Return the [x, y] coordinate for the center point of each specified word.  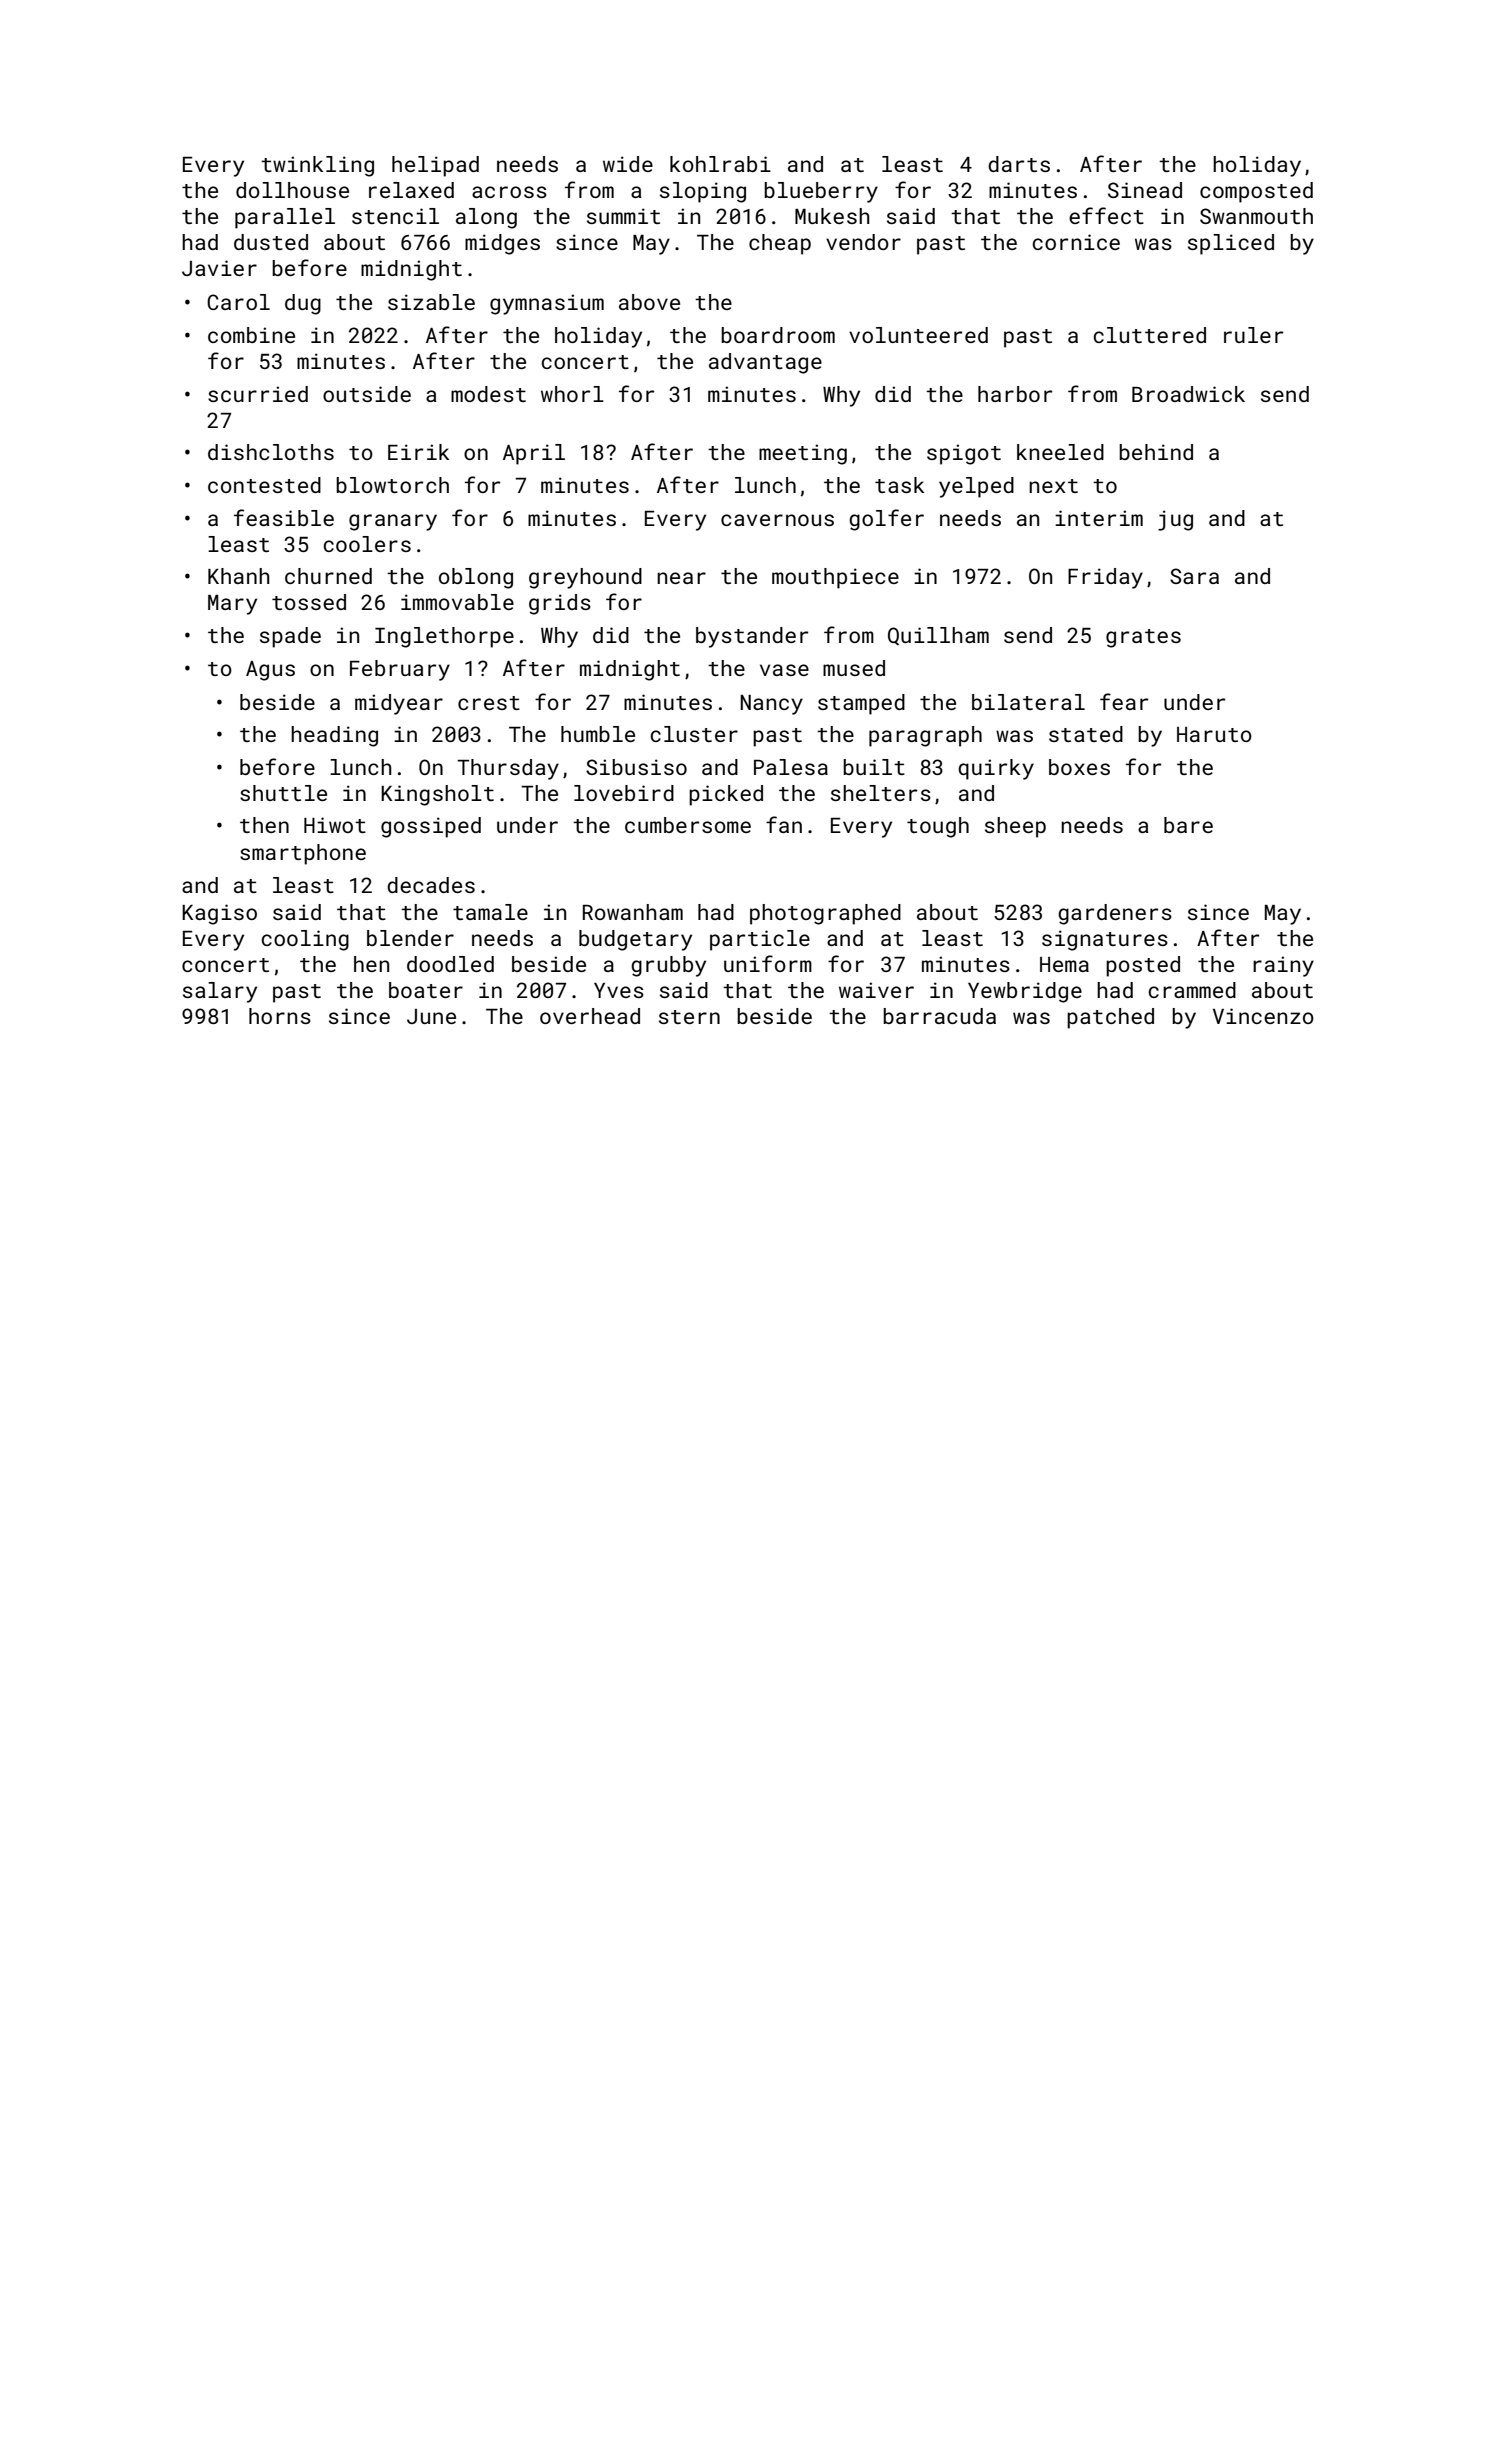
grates [1143, 638]
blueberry [821, 192]
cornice [1076, 242]
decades [431, 885]
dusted [271, 242]
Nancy [771, 705]
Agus [270, 671]
